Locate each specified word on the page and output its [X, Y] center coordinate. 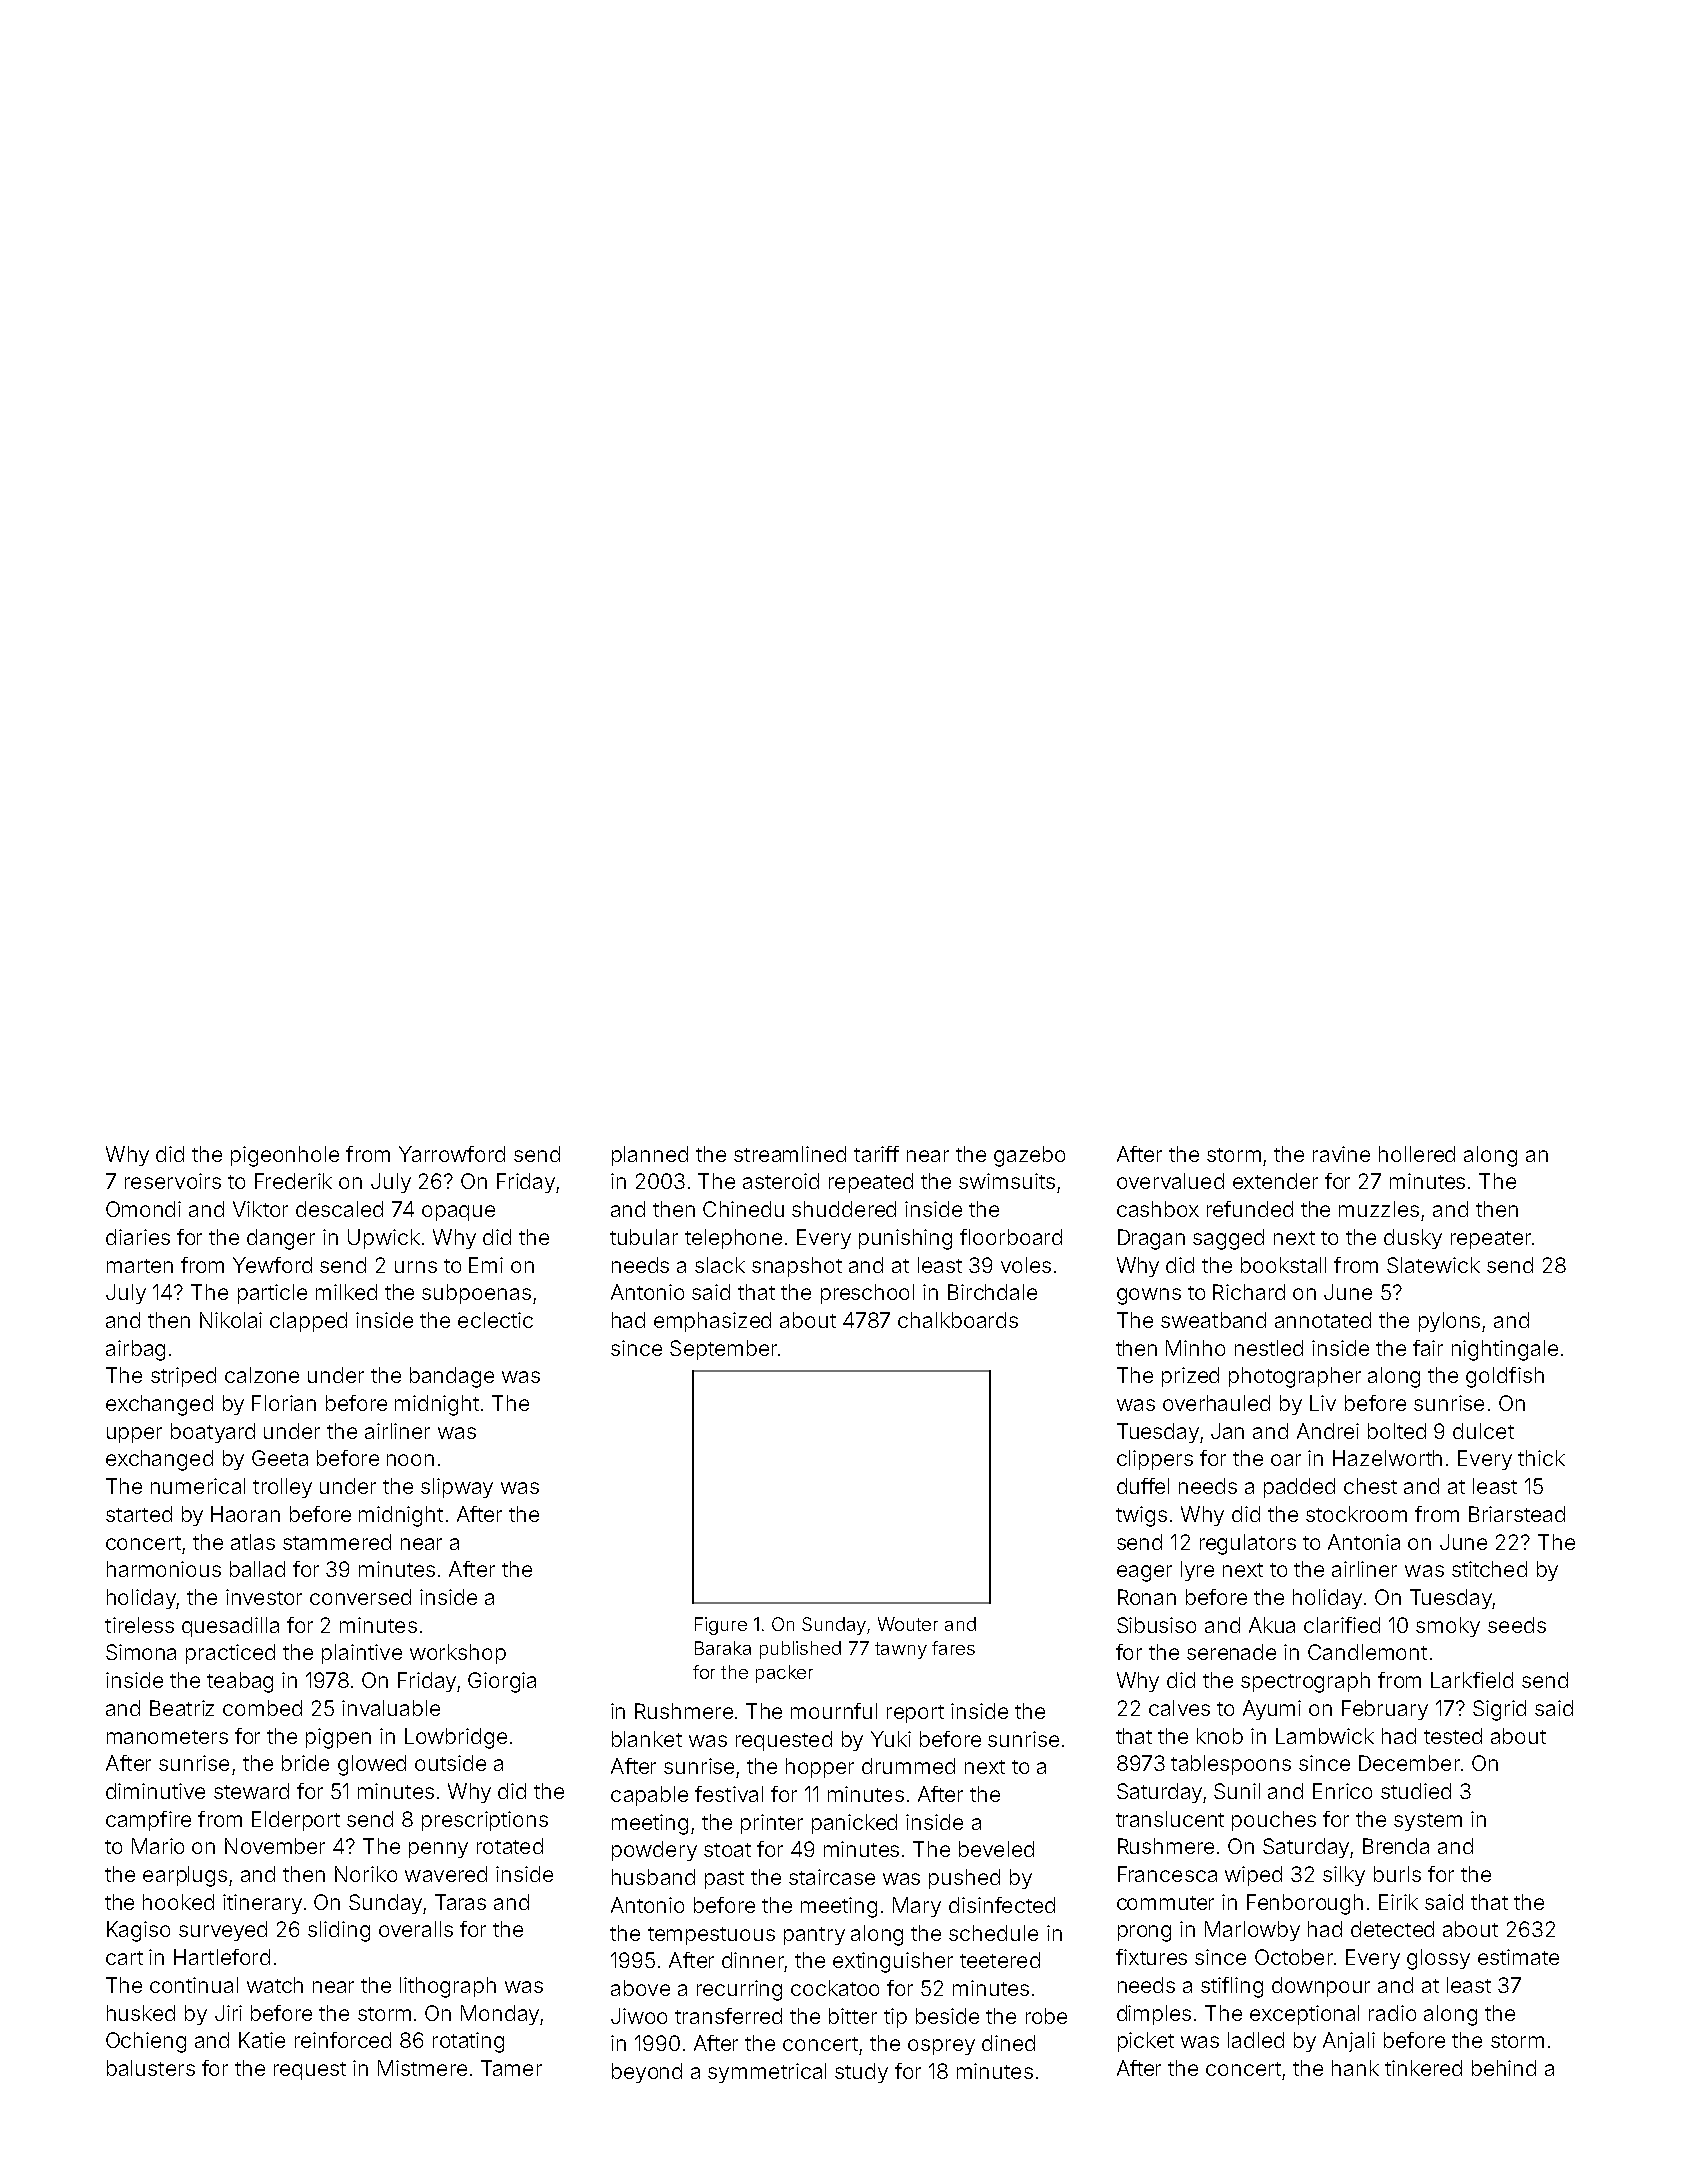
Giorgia [502, 1682]
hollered [1417, 1154]
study [861, 2073]
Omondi [143, 1209]
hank [1355, 2068]
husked [141, 2013]
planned [650, 1156]
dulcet [1483, 1431]
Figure [721, 1626]
